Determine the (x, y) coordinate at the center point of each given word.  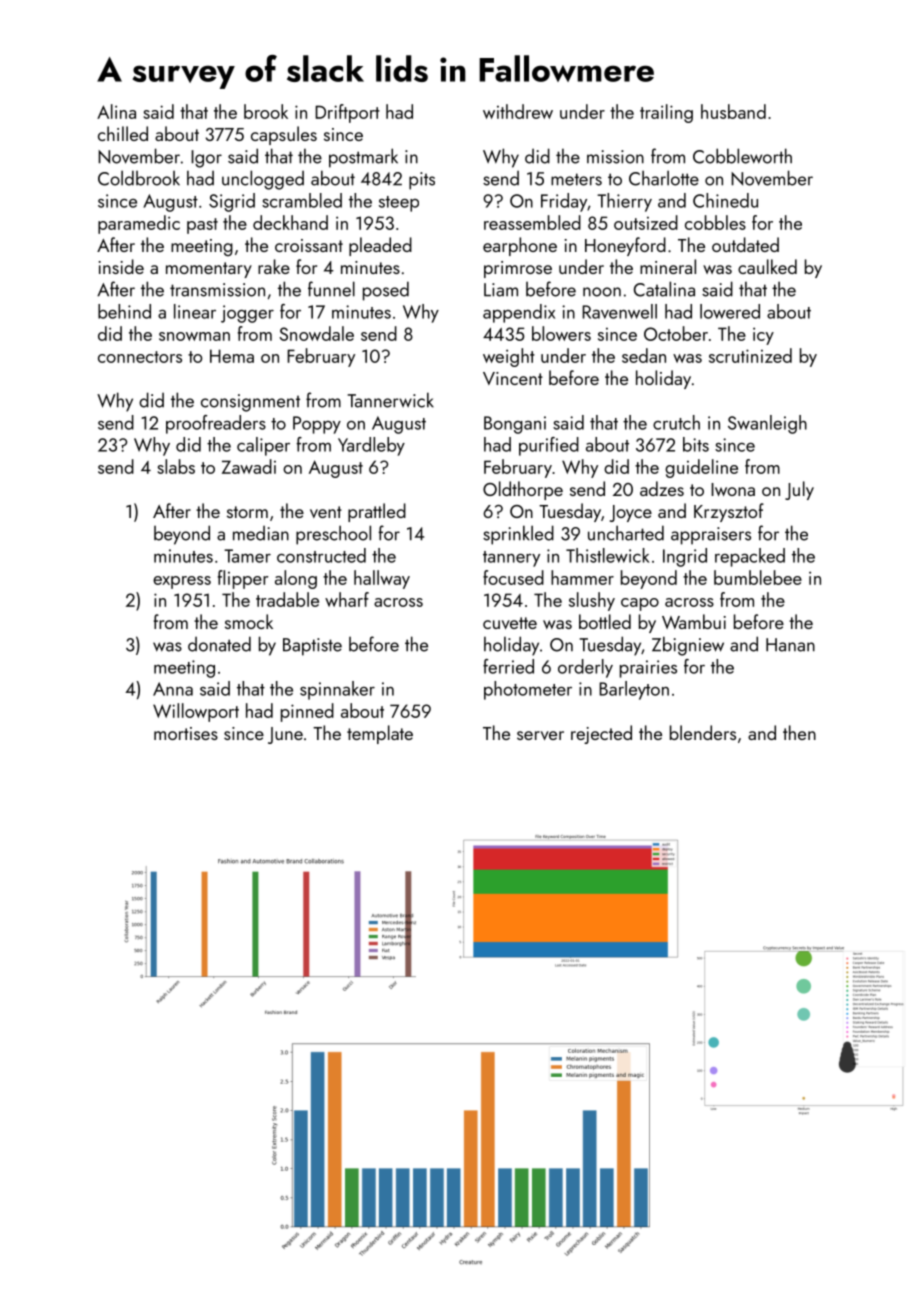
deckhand (290, 222)
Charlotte (664, 178)
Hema (232, 356)
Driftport (347, 113)
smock (249, 621)
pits (422, 181)
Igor (206, 159)
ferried (508, 666)
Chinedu (725, 200)
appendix (519, 313)
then (799, 732)
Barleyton (634, 690)
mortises (186, 733)
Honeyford (625, 246)
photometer (528, 690)
